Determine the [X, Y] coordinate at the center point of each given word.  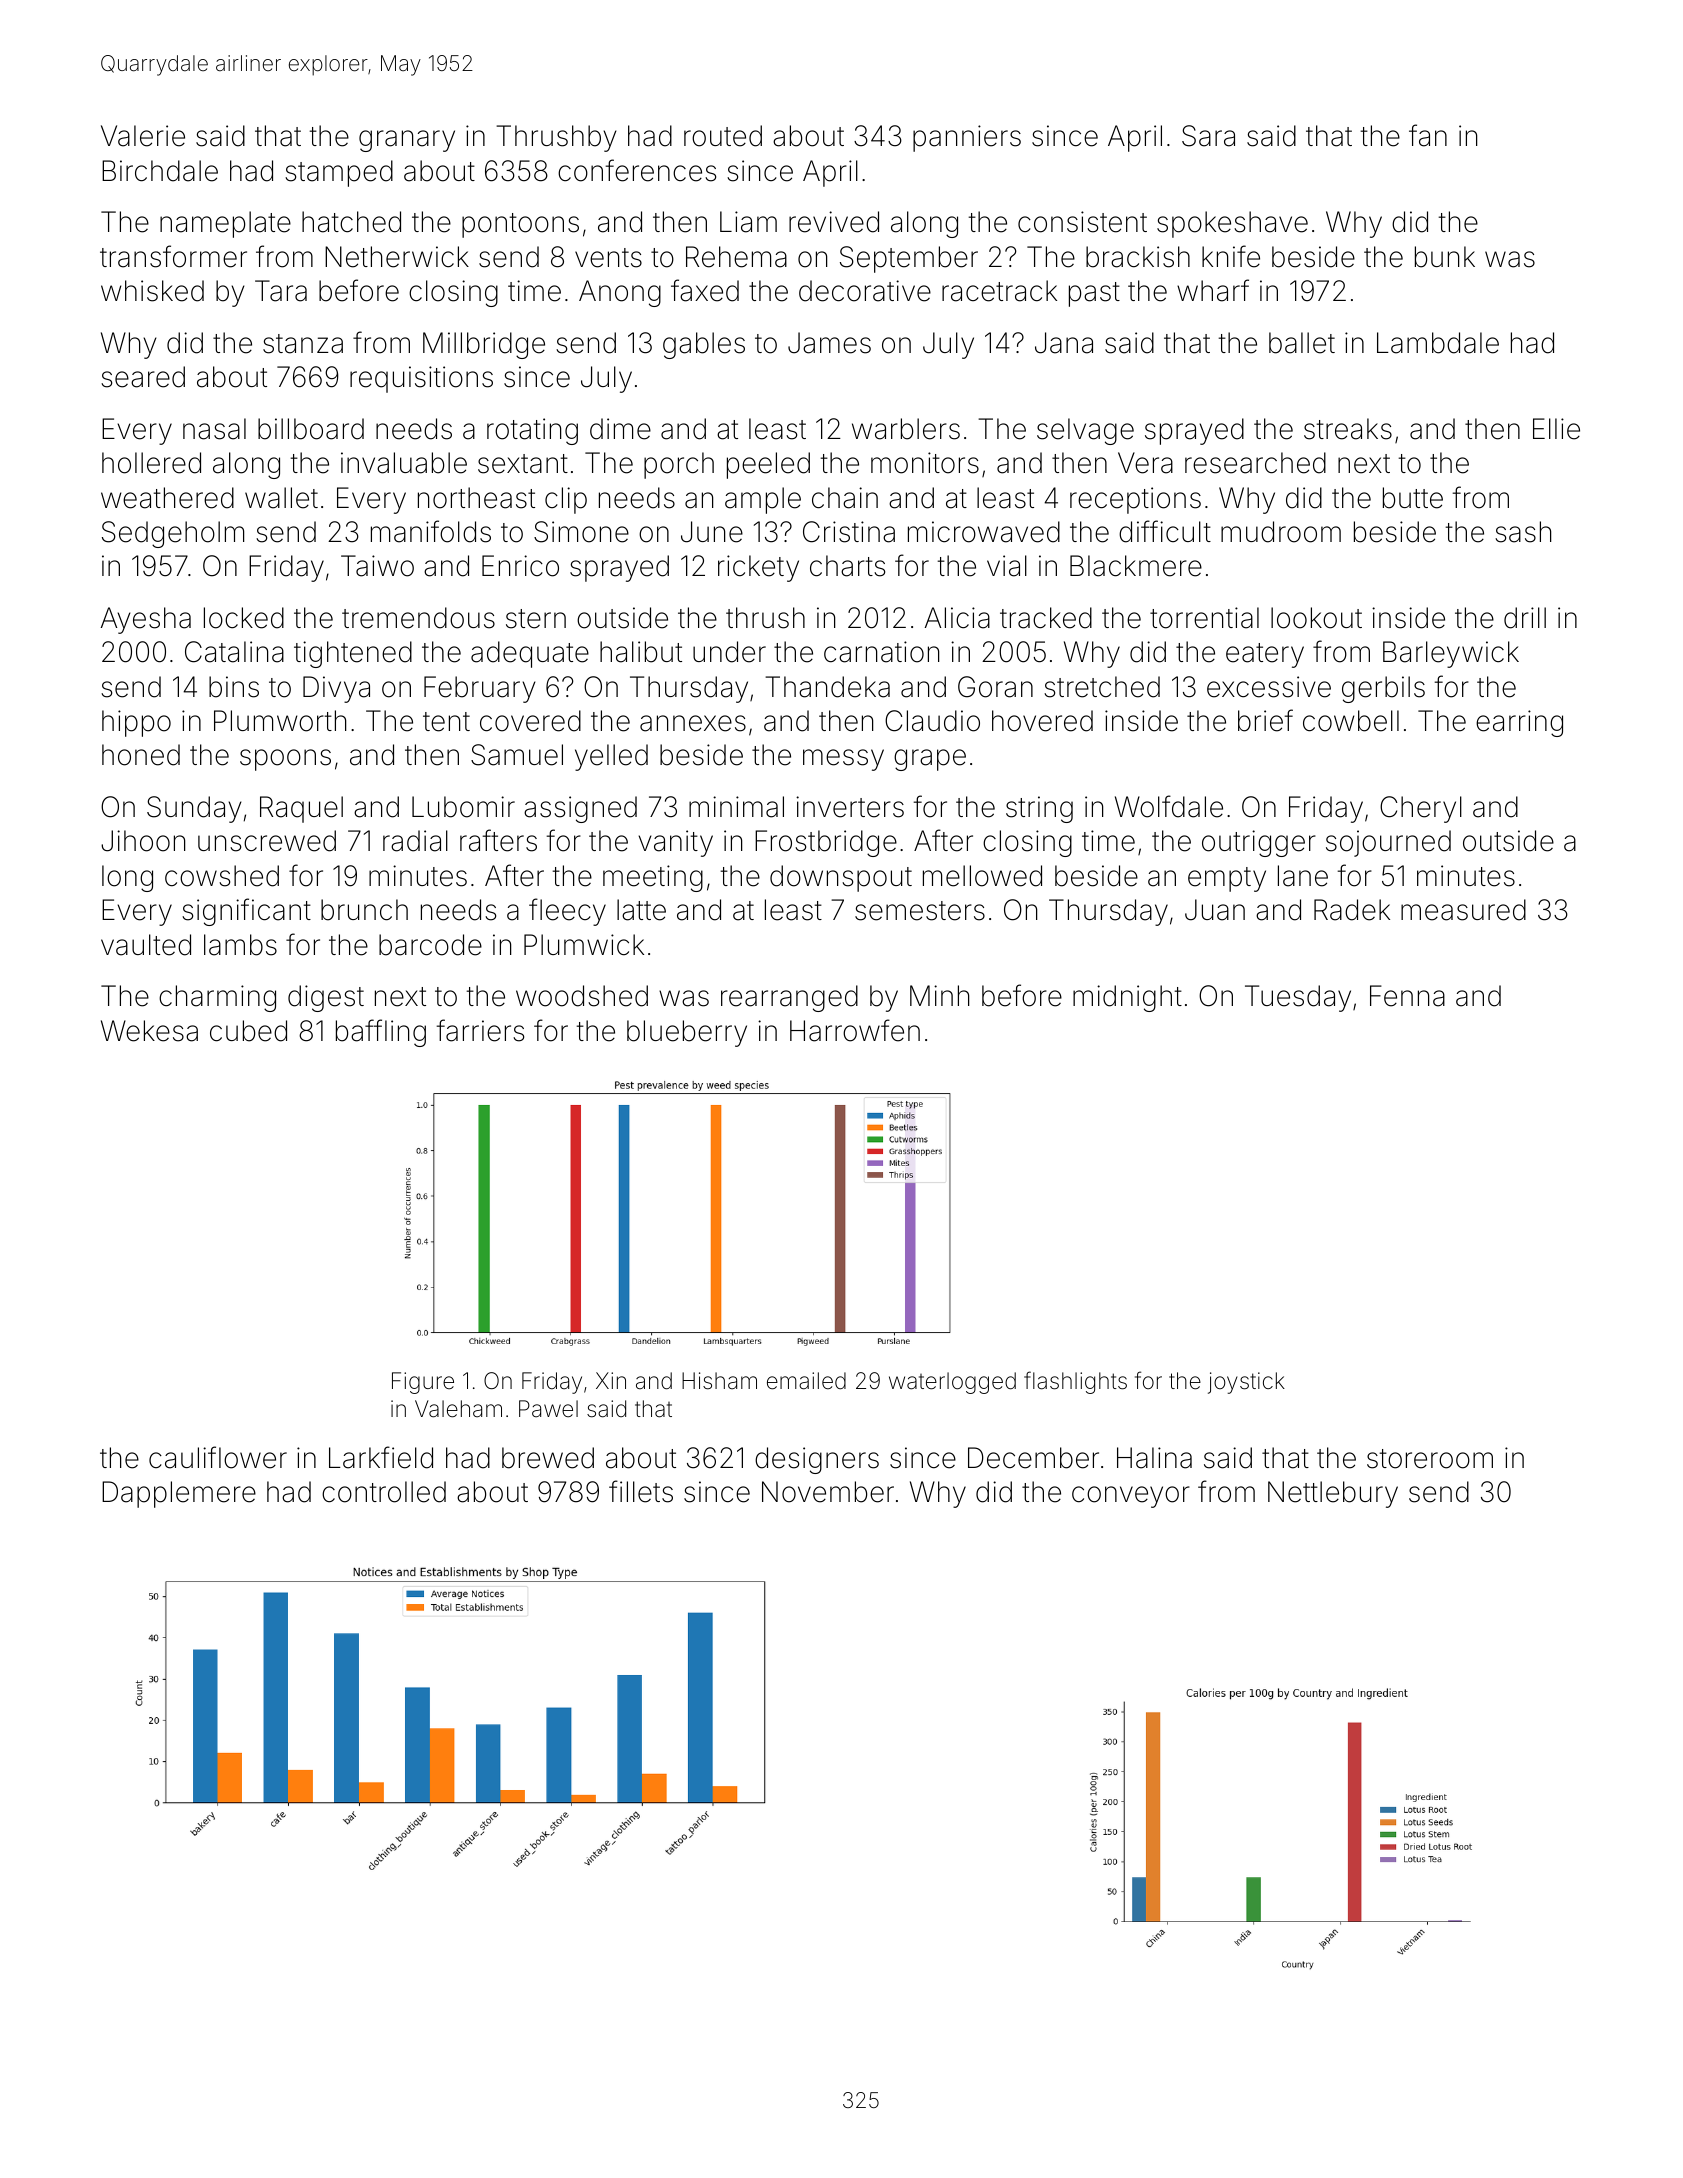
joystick [1246, 1383]
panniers [967, 138]
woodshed [582, 996]
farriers [480, 1030]
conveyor [1131, 1497]
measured [1463, 910]
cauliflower [218, 1457]
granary [407, 141]
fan [1428, 135]
